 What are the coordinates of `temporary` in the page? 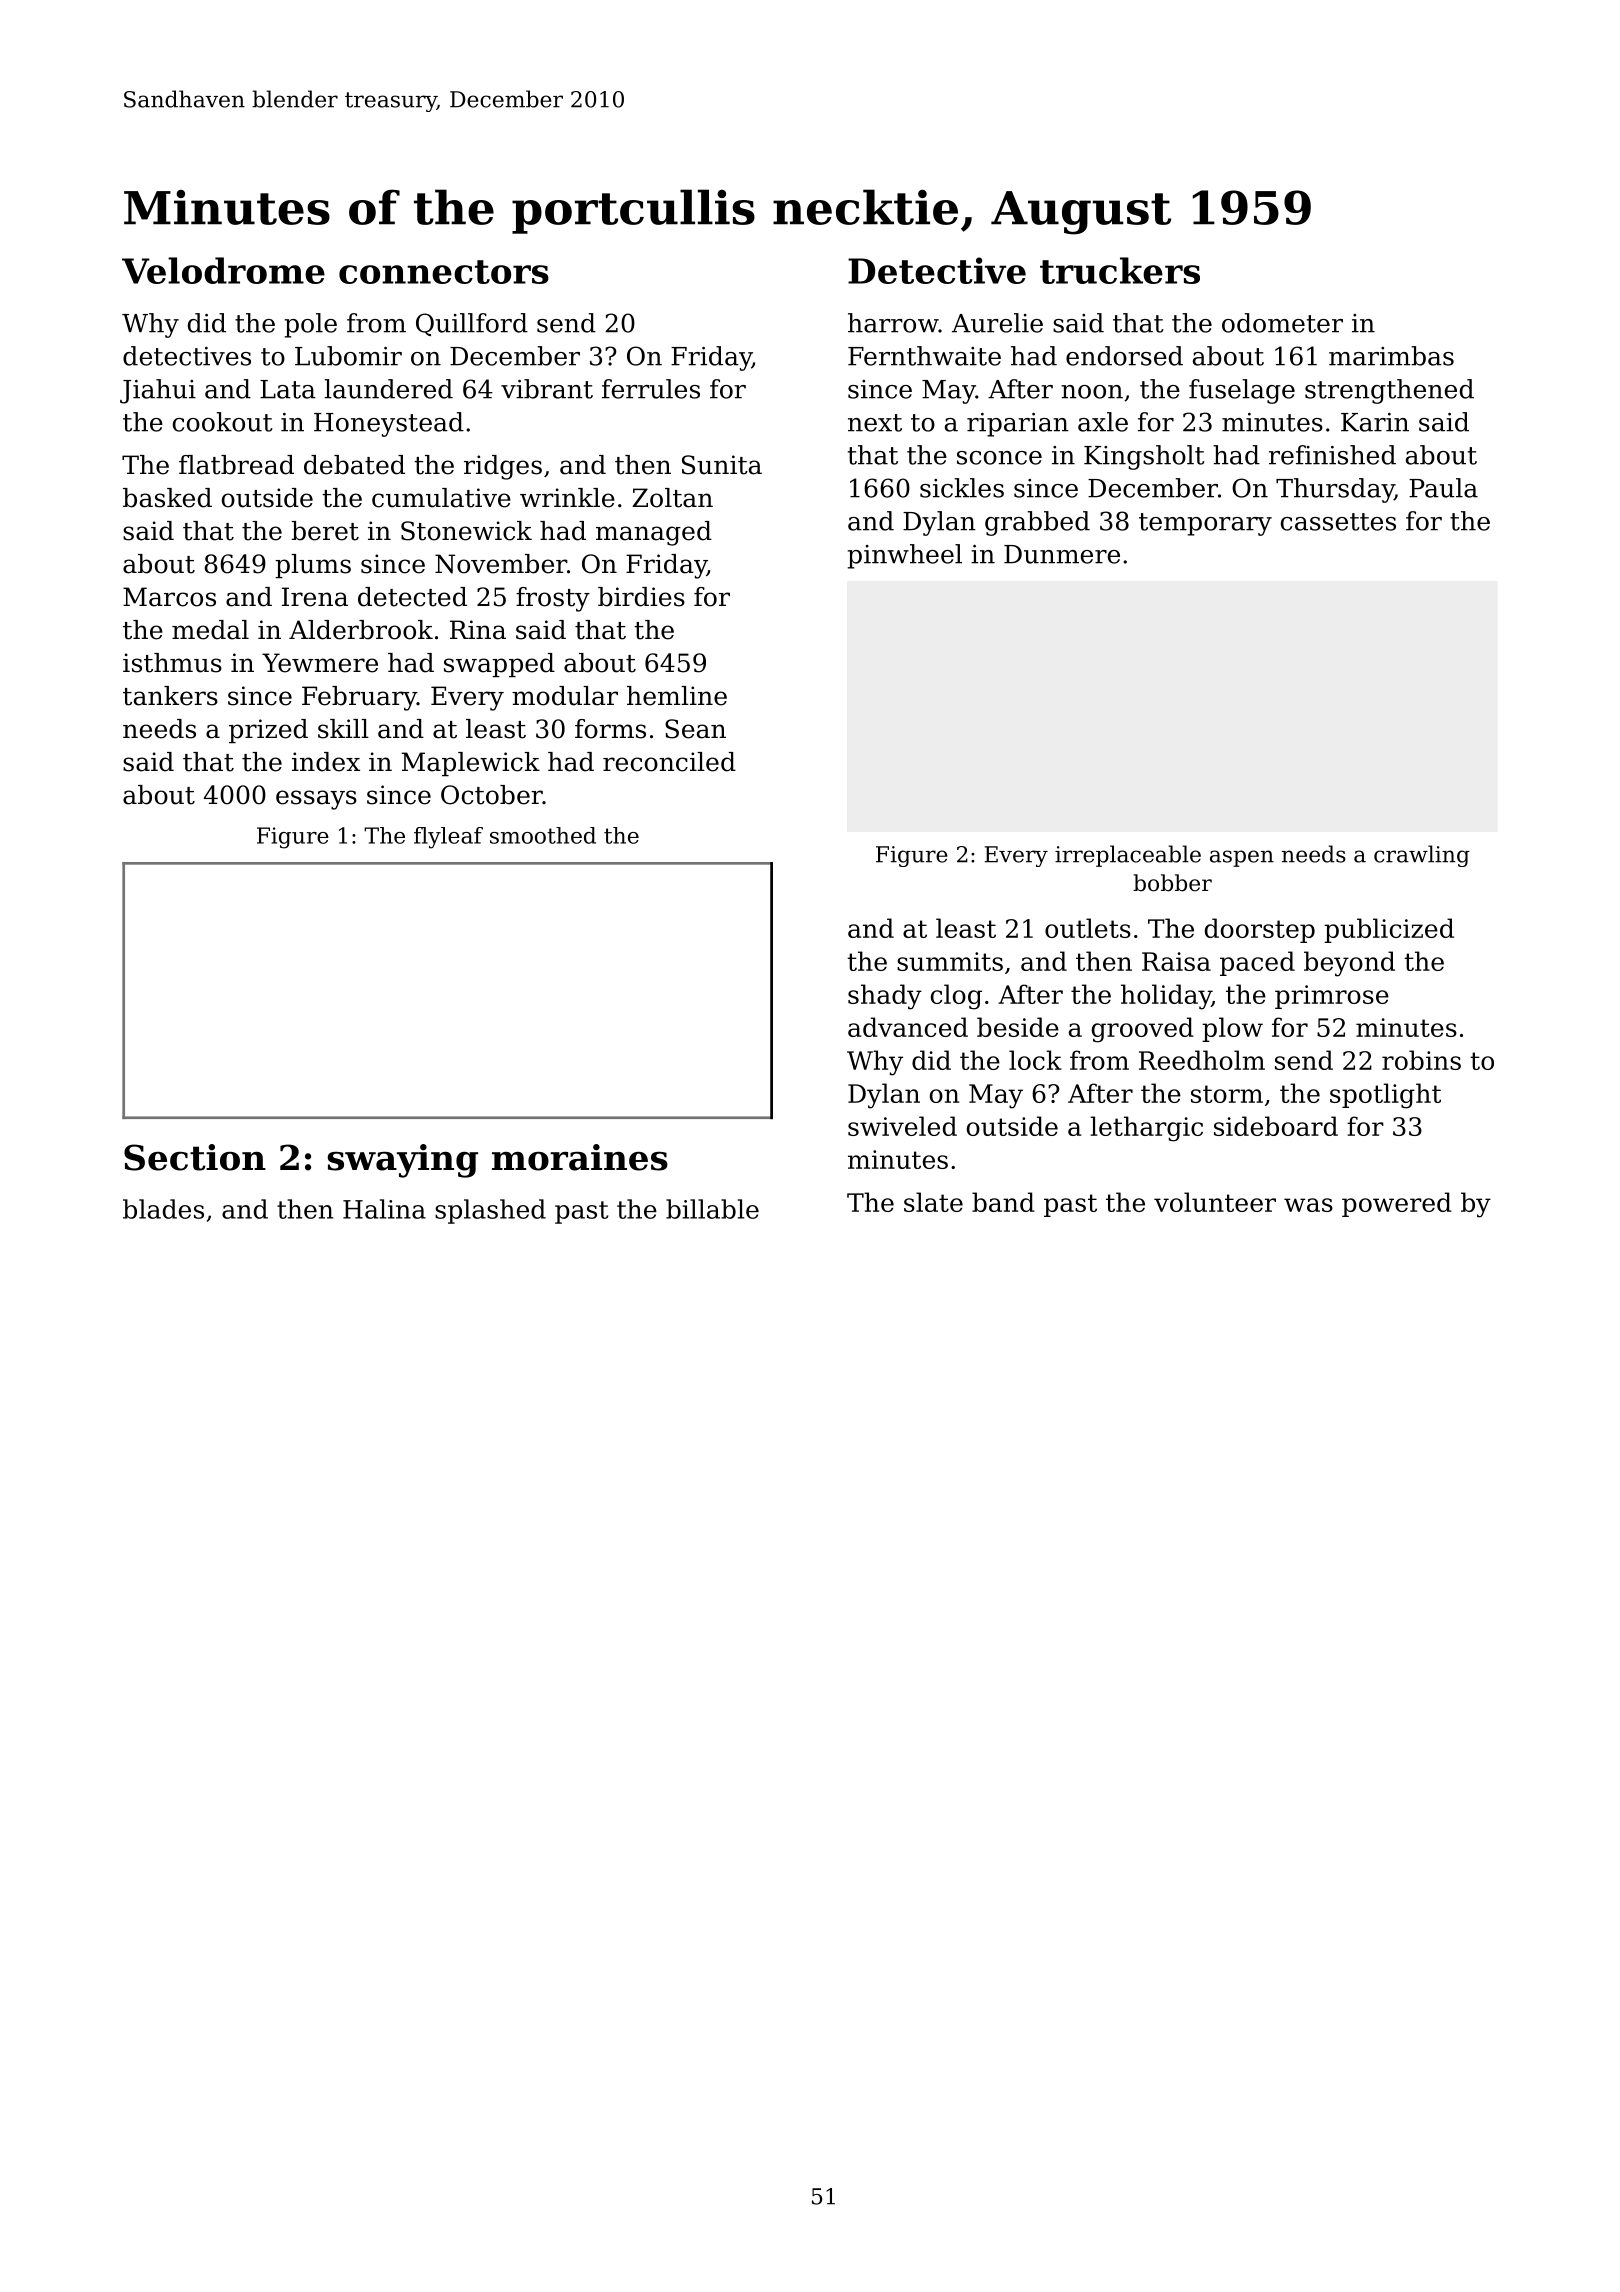 It's located at (1205, 524).
